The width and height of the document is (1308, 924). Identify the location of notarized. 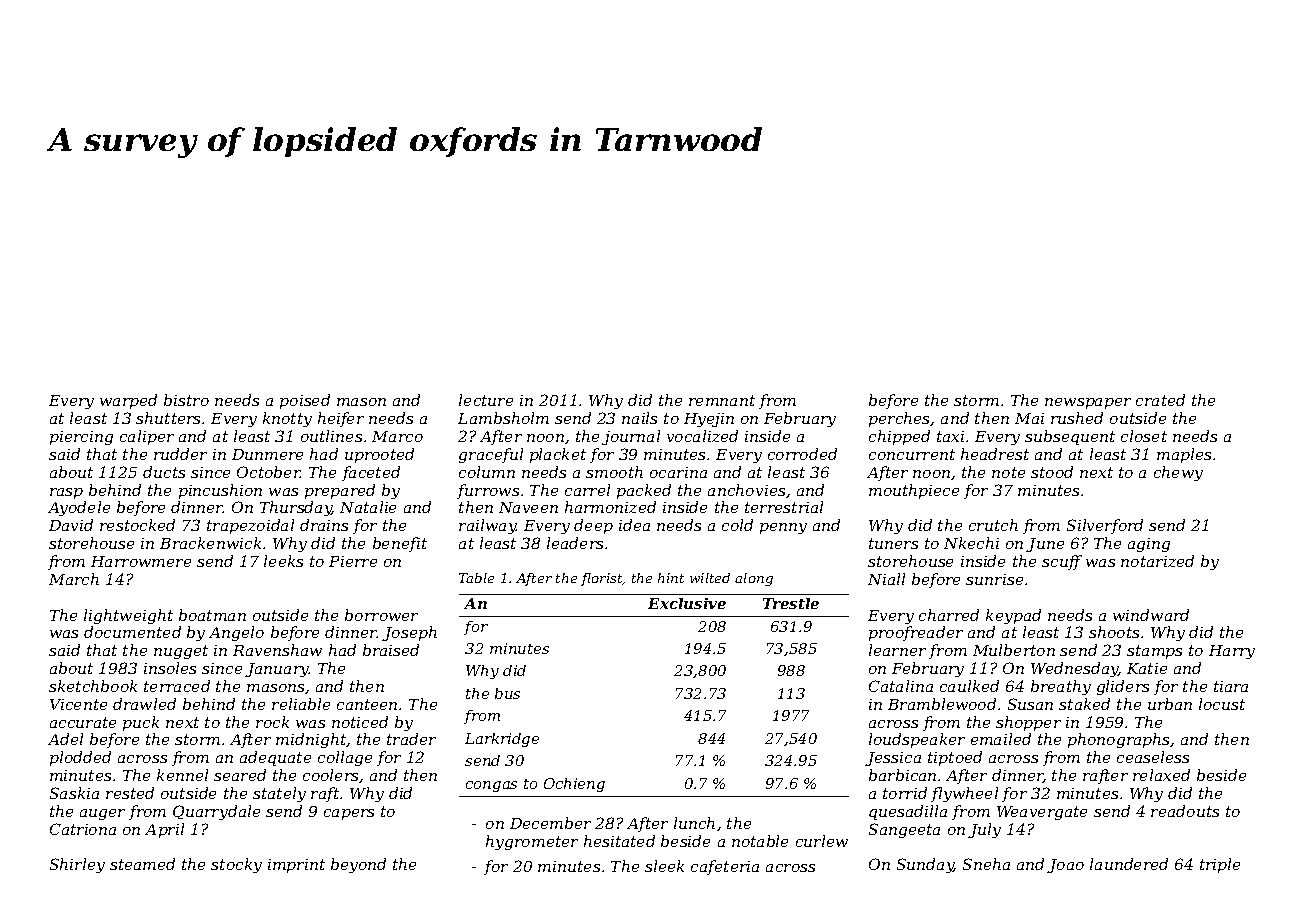
(1157, 561).
